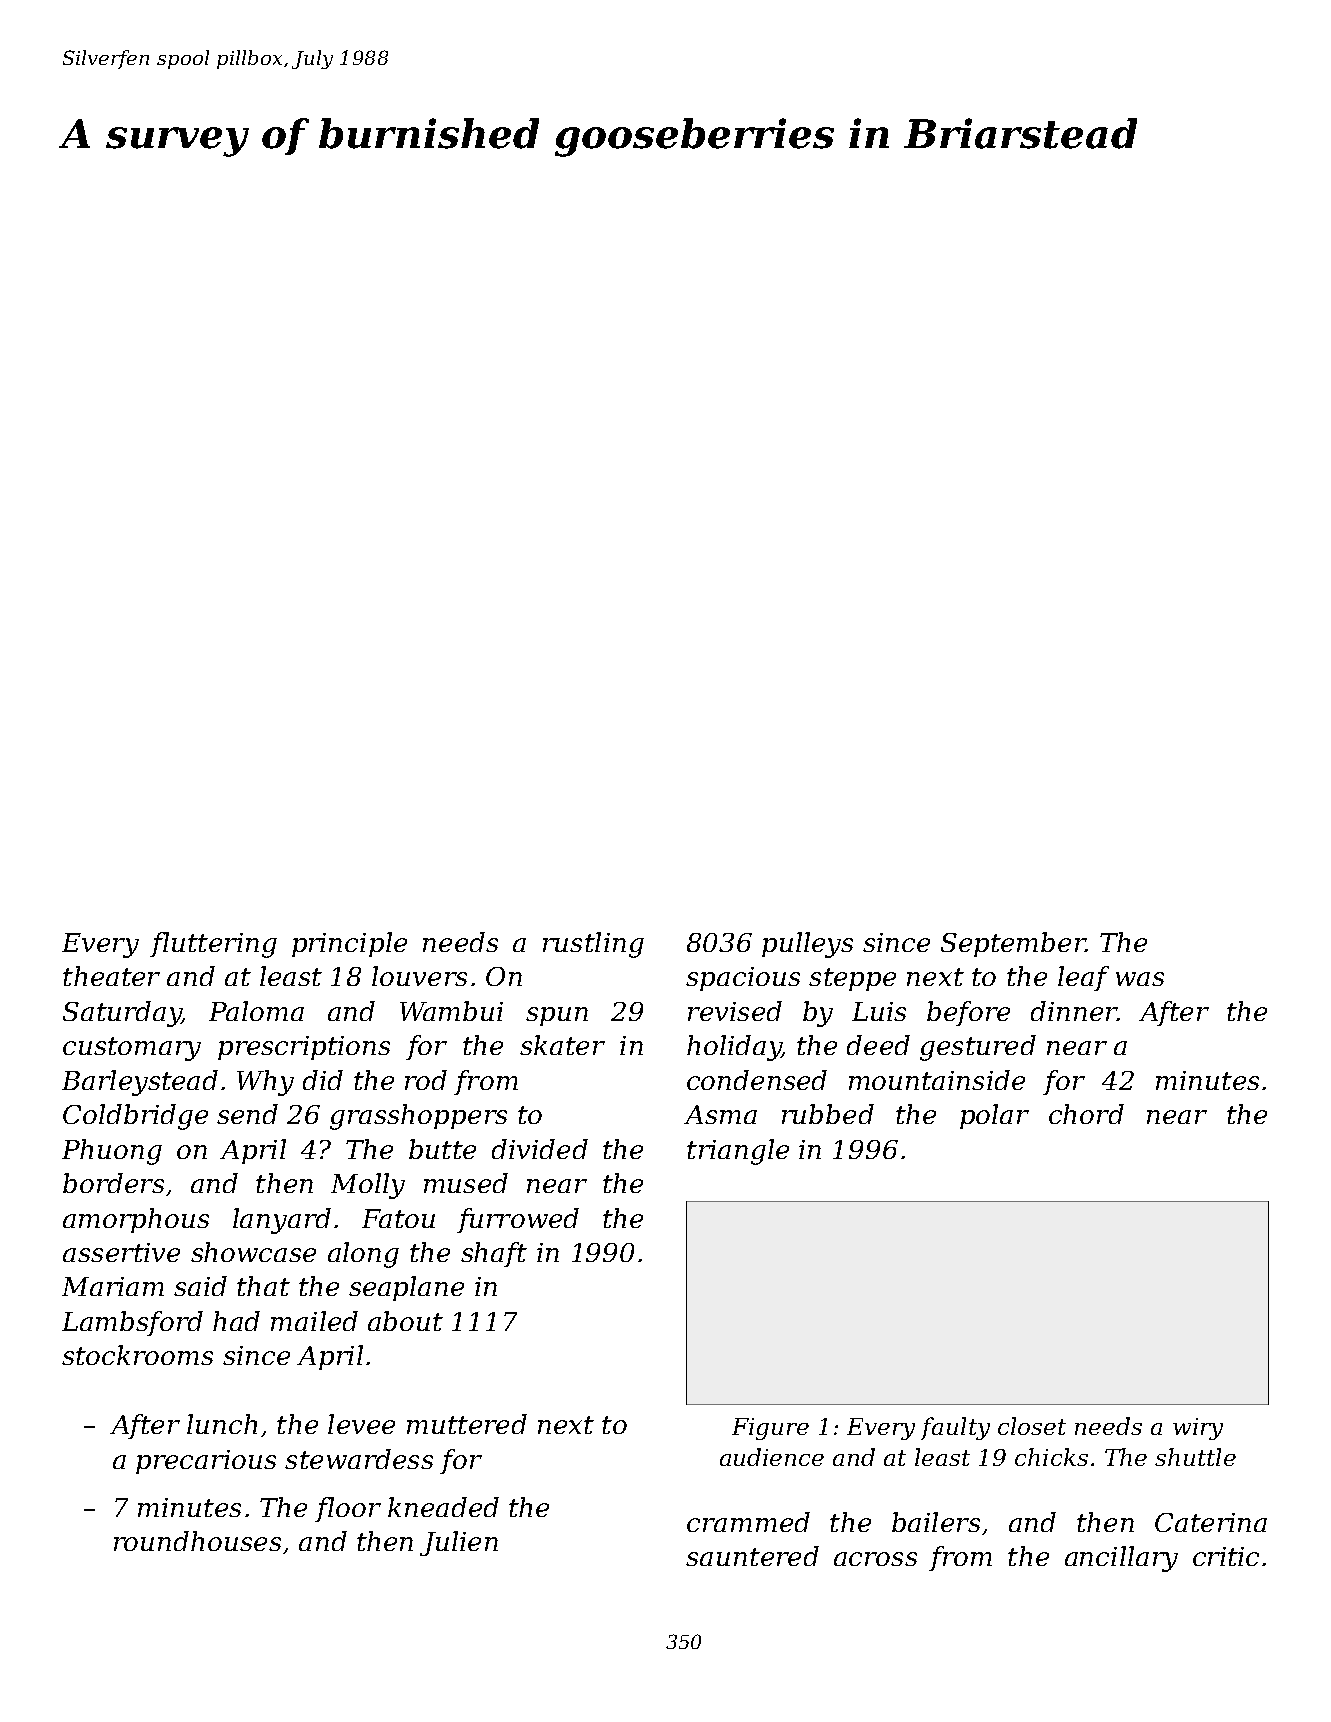  Describe the element at coordinates (467, 1424) in the screenshot. I see `muttered` at that location.
